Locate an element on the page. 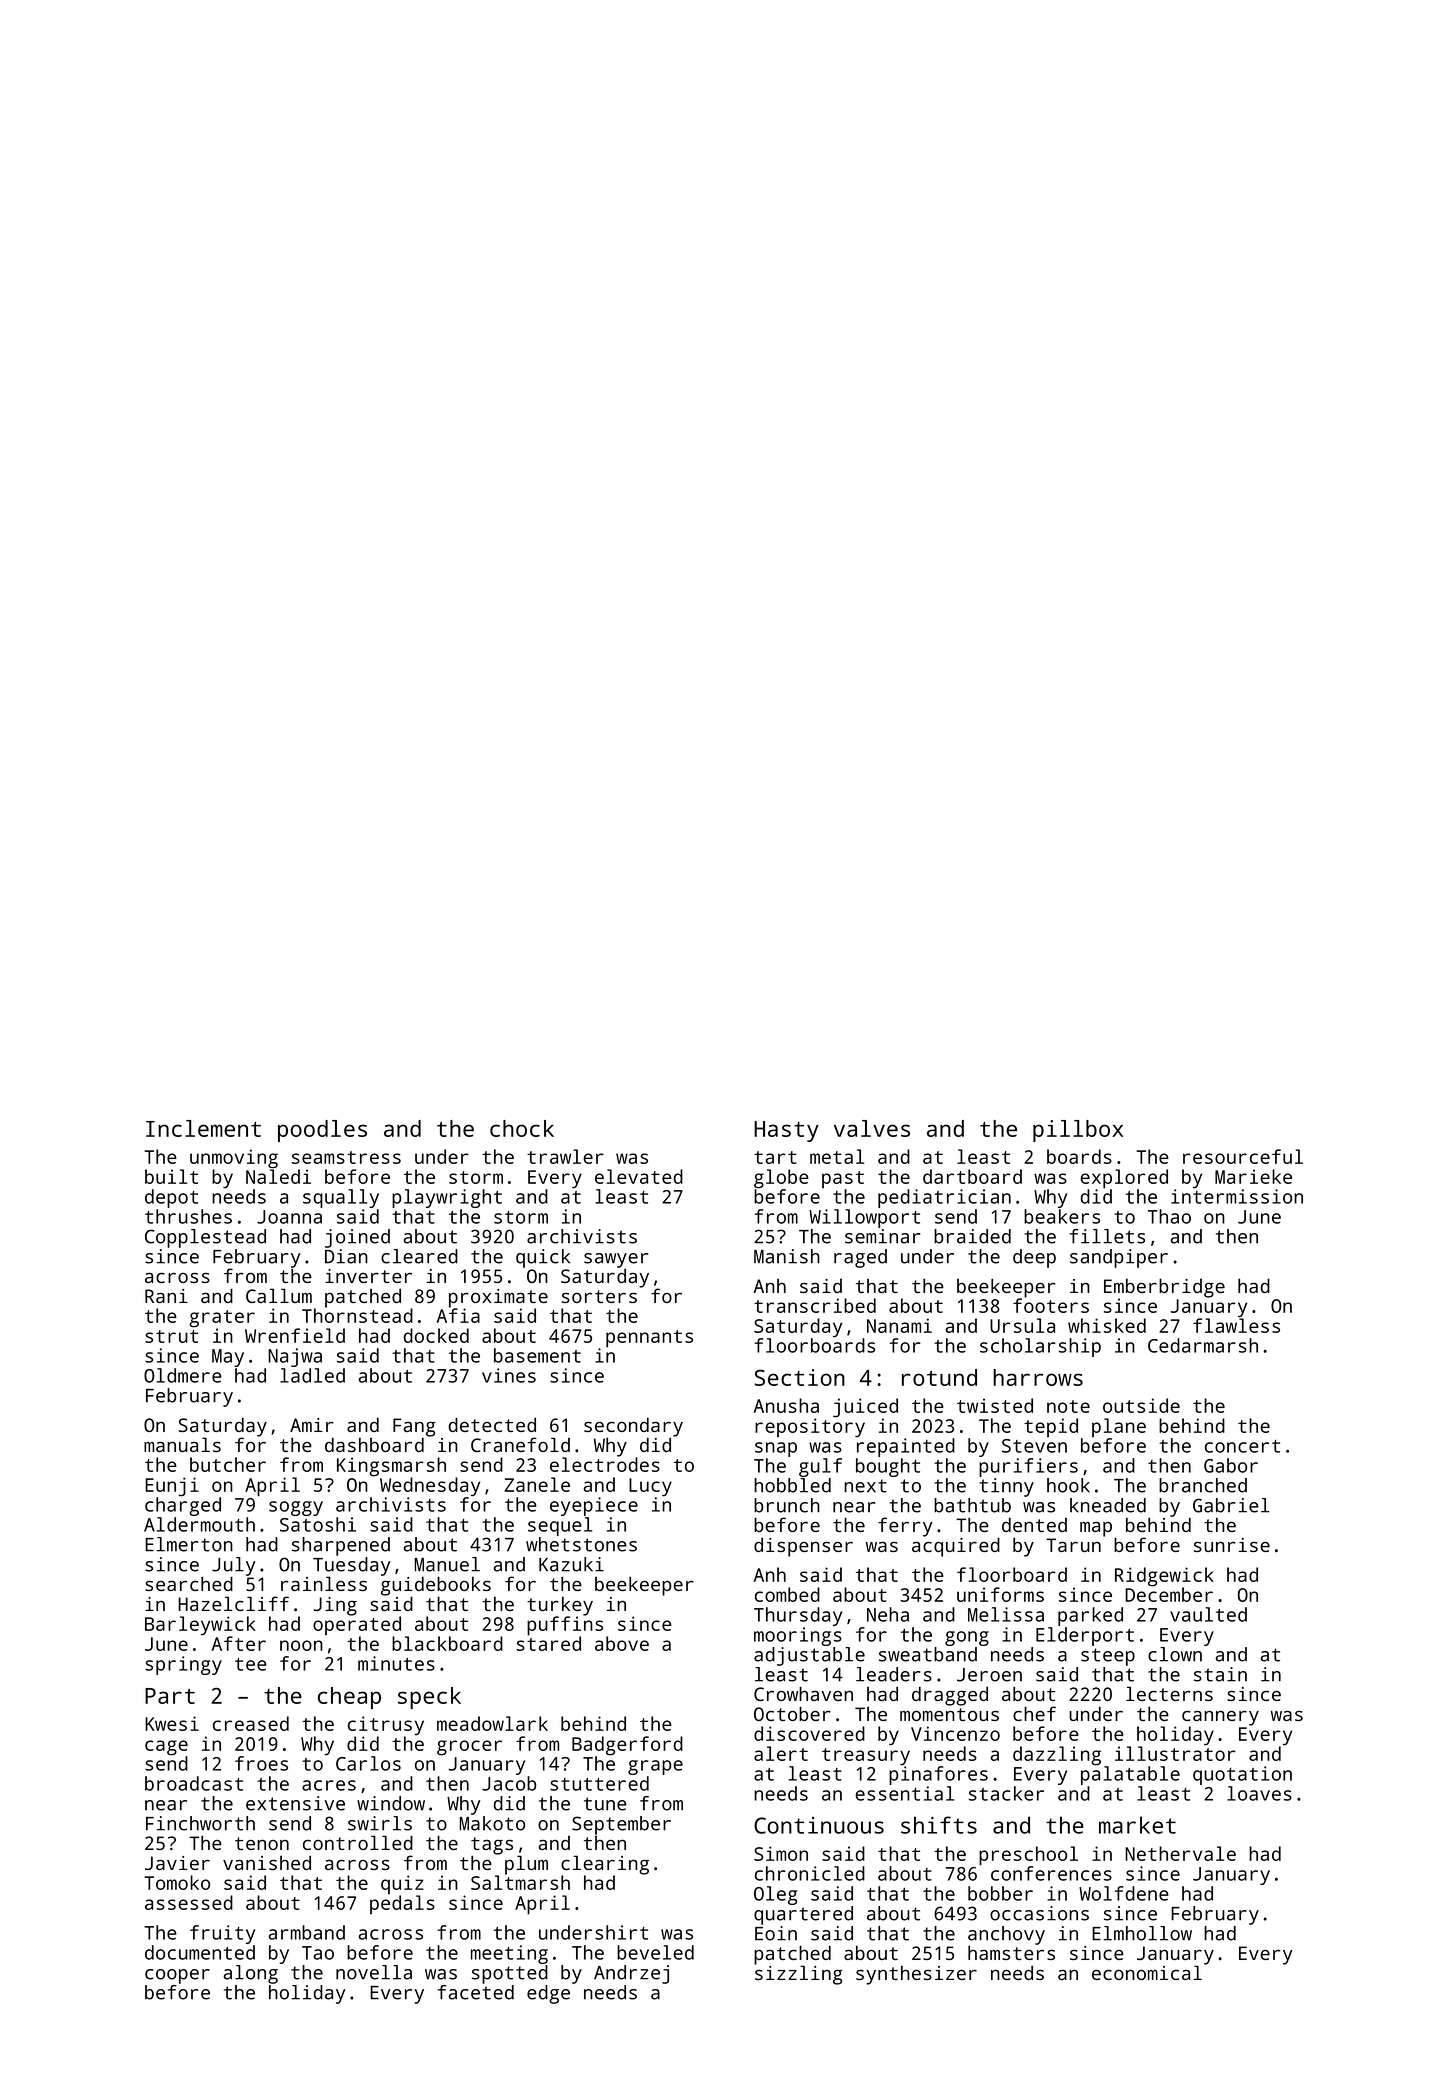 This page has width=1450, height=2100. vines is located at coordinates (509, 1375).
